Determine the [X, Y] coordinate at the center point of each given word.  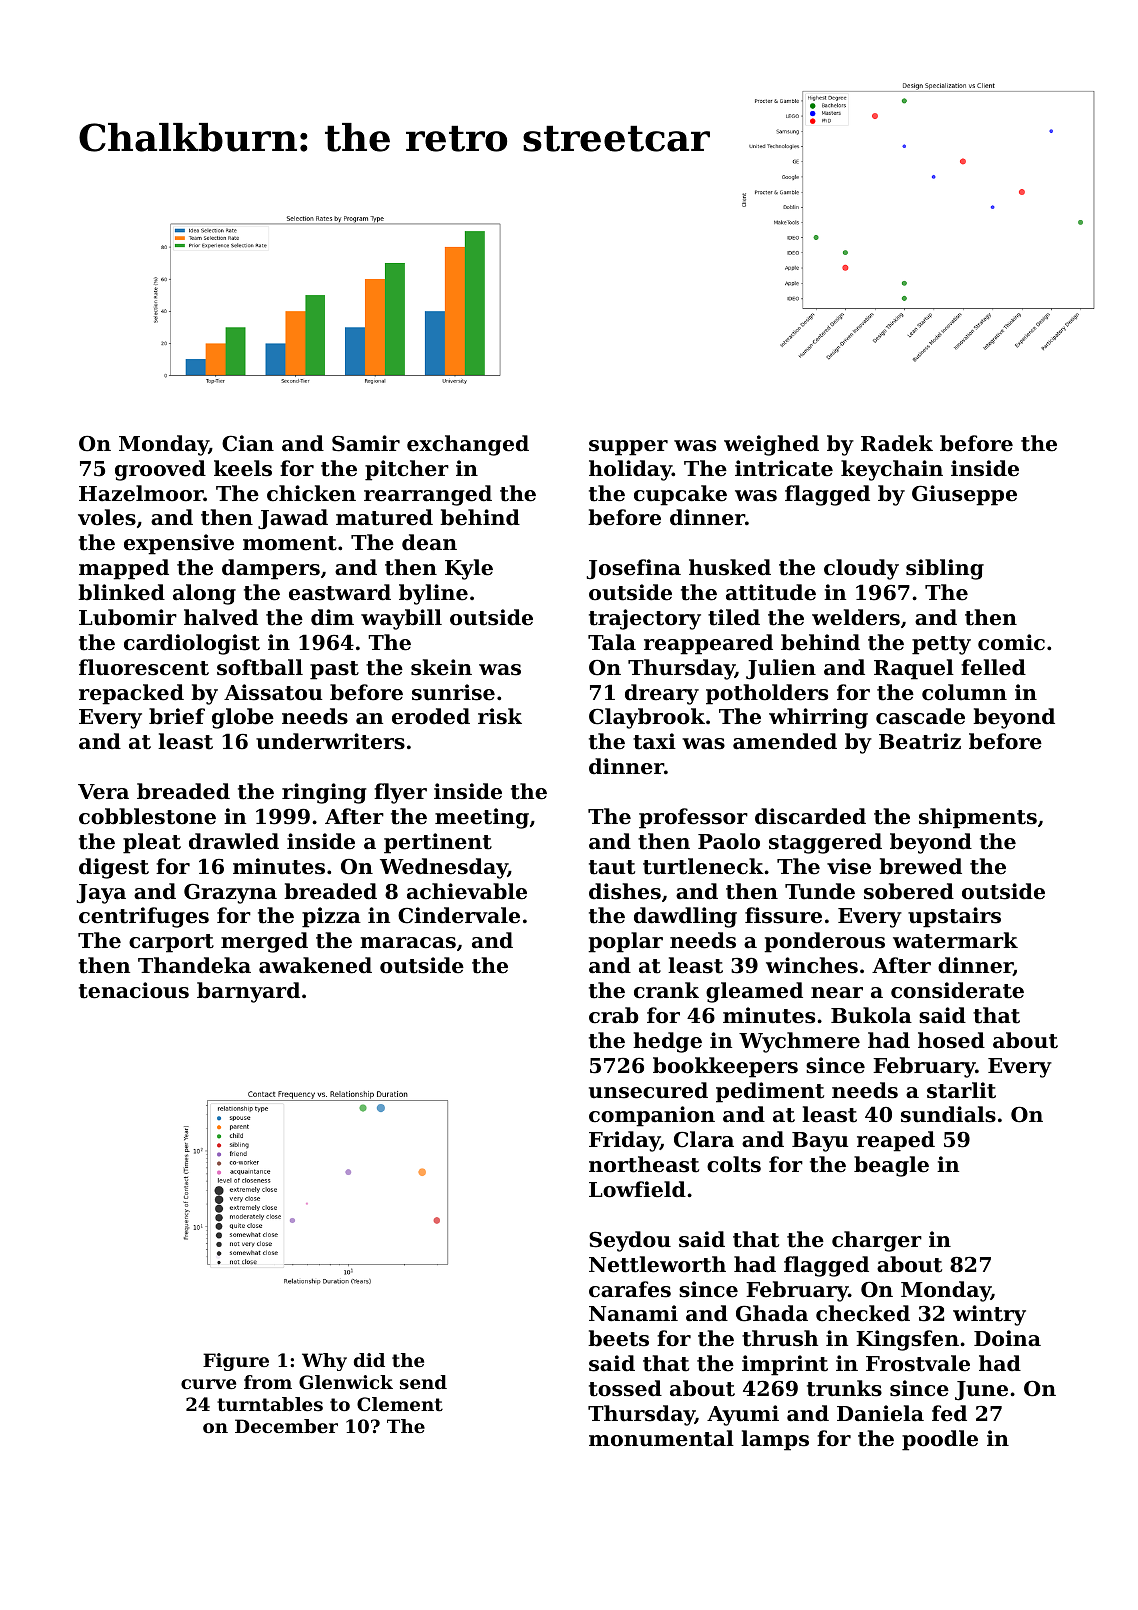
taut [612, 867]
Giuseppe [964, 495]
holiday [630, 470]
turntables [270, 1404]
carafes [630, 1289]
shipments [978, 818]
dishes [625, 891]
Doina [1007, 1338]
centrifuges [144, 917]
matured [384, 517]
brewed [920, 866]
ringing [324, 793]
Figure [236, 1362]
